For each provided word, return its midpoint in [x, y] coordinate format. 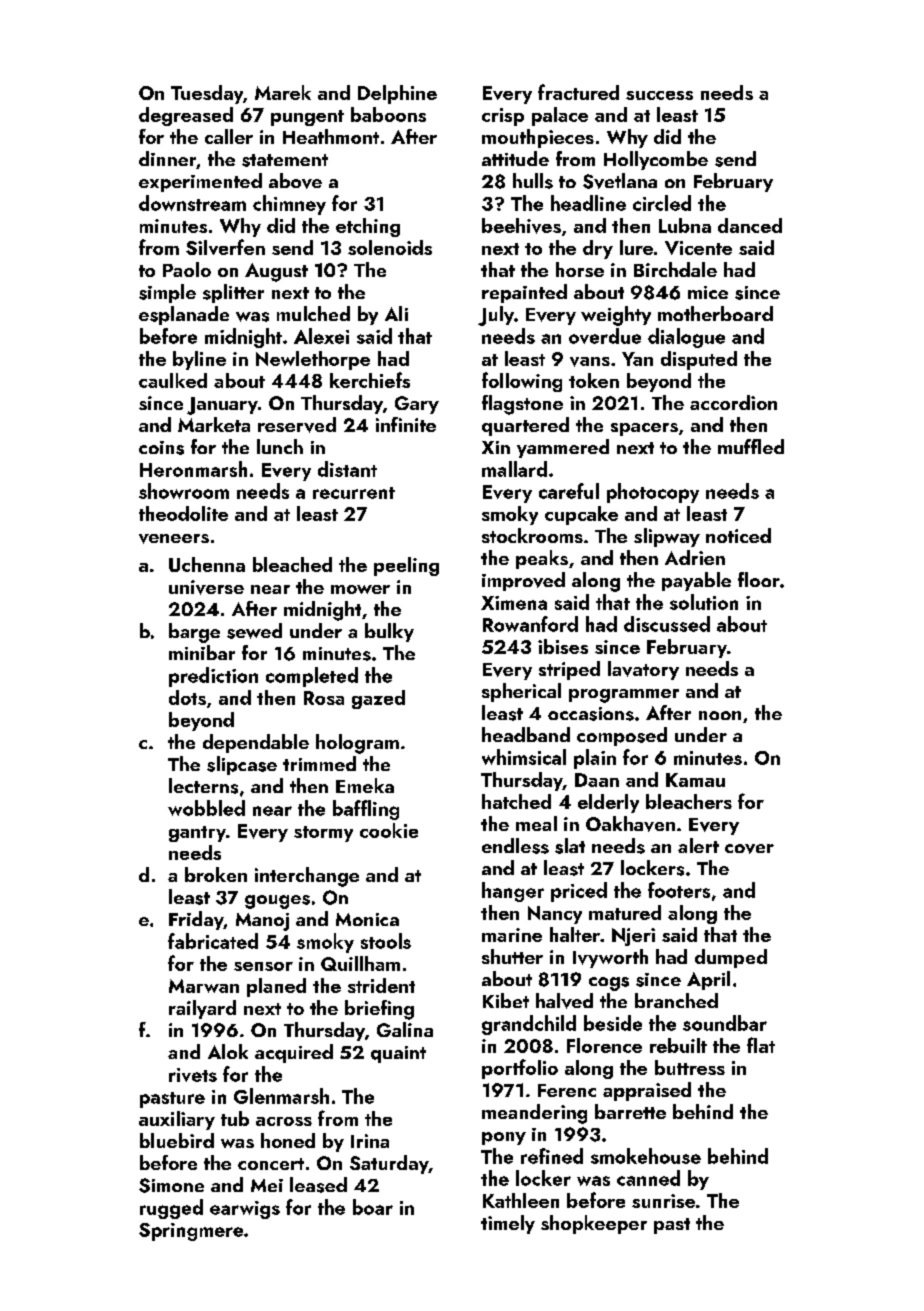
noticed [738, 535]
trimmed [319, 763]
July [496, 316]
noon [720, 715]
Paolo [187, 269]
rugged [171, 1209]
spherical [521, 692]
